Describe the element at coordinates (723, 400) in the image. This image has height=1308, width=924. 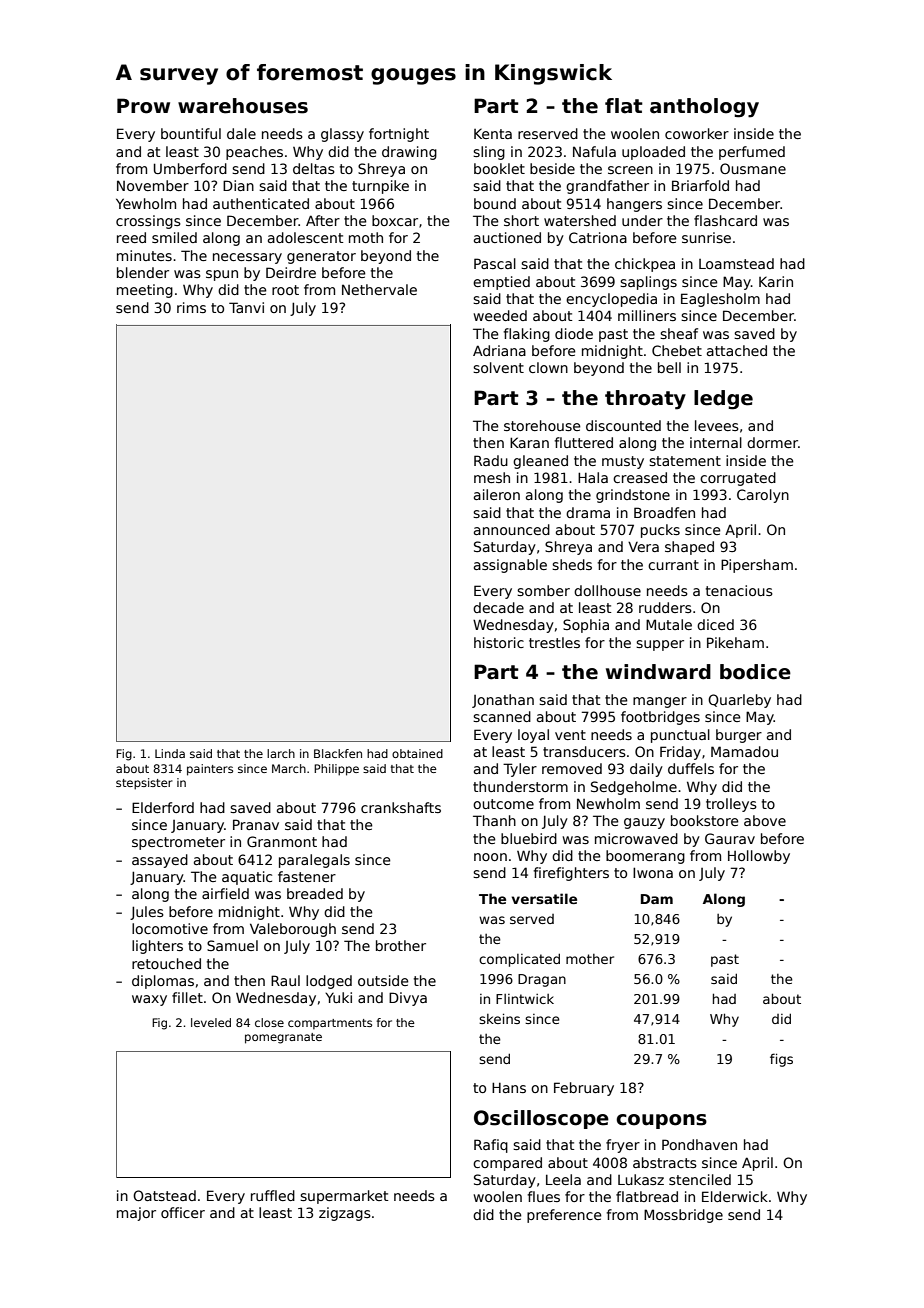
I see `ledge` at that location.
